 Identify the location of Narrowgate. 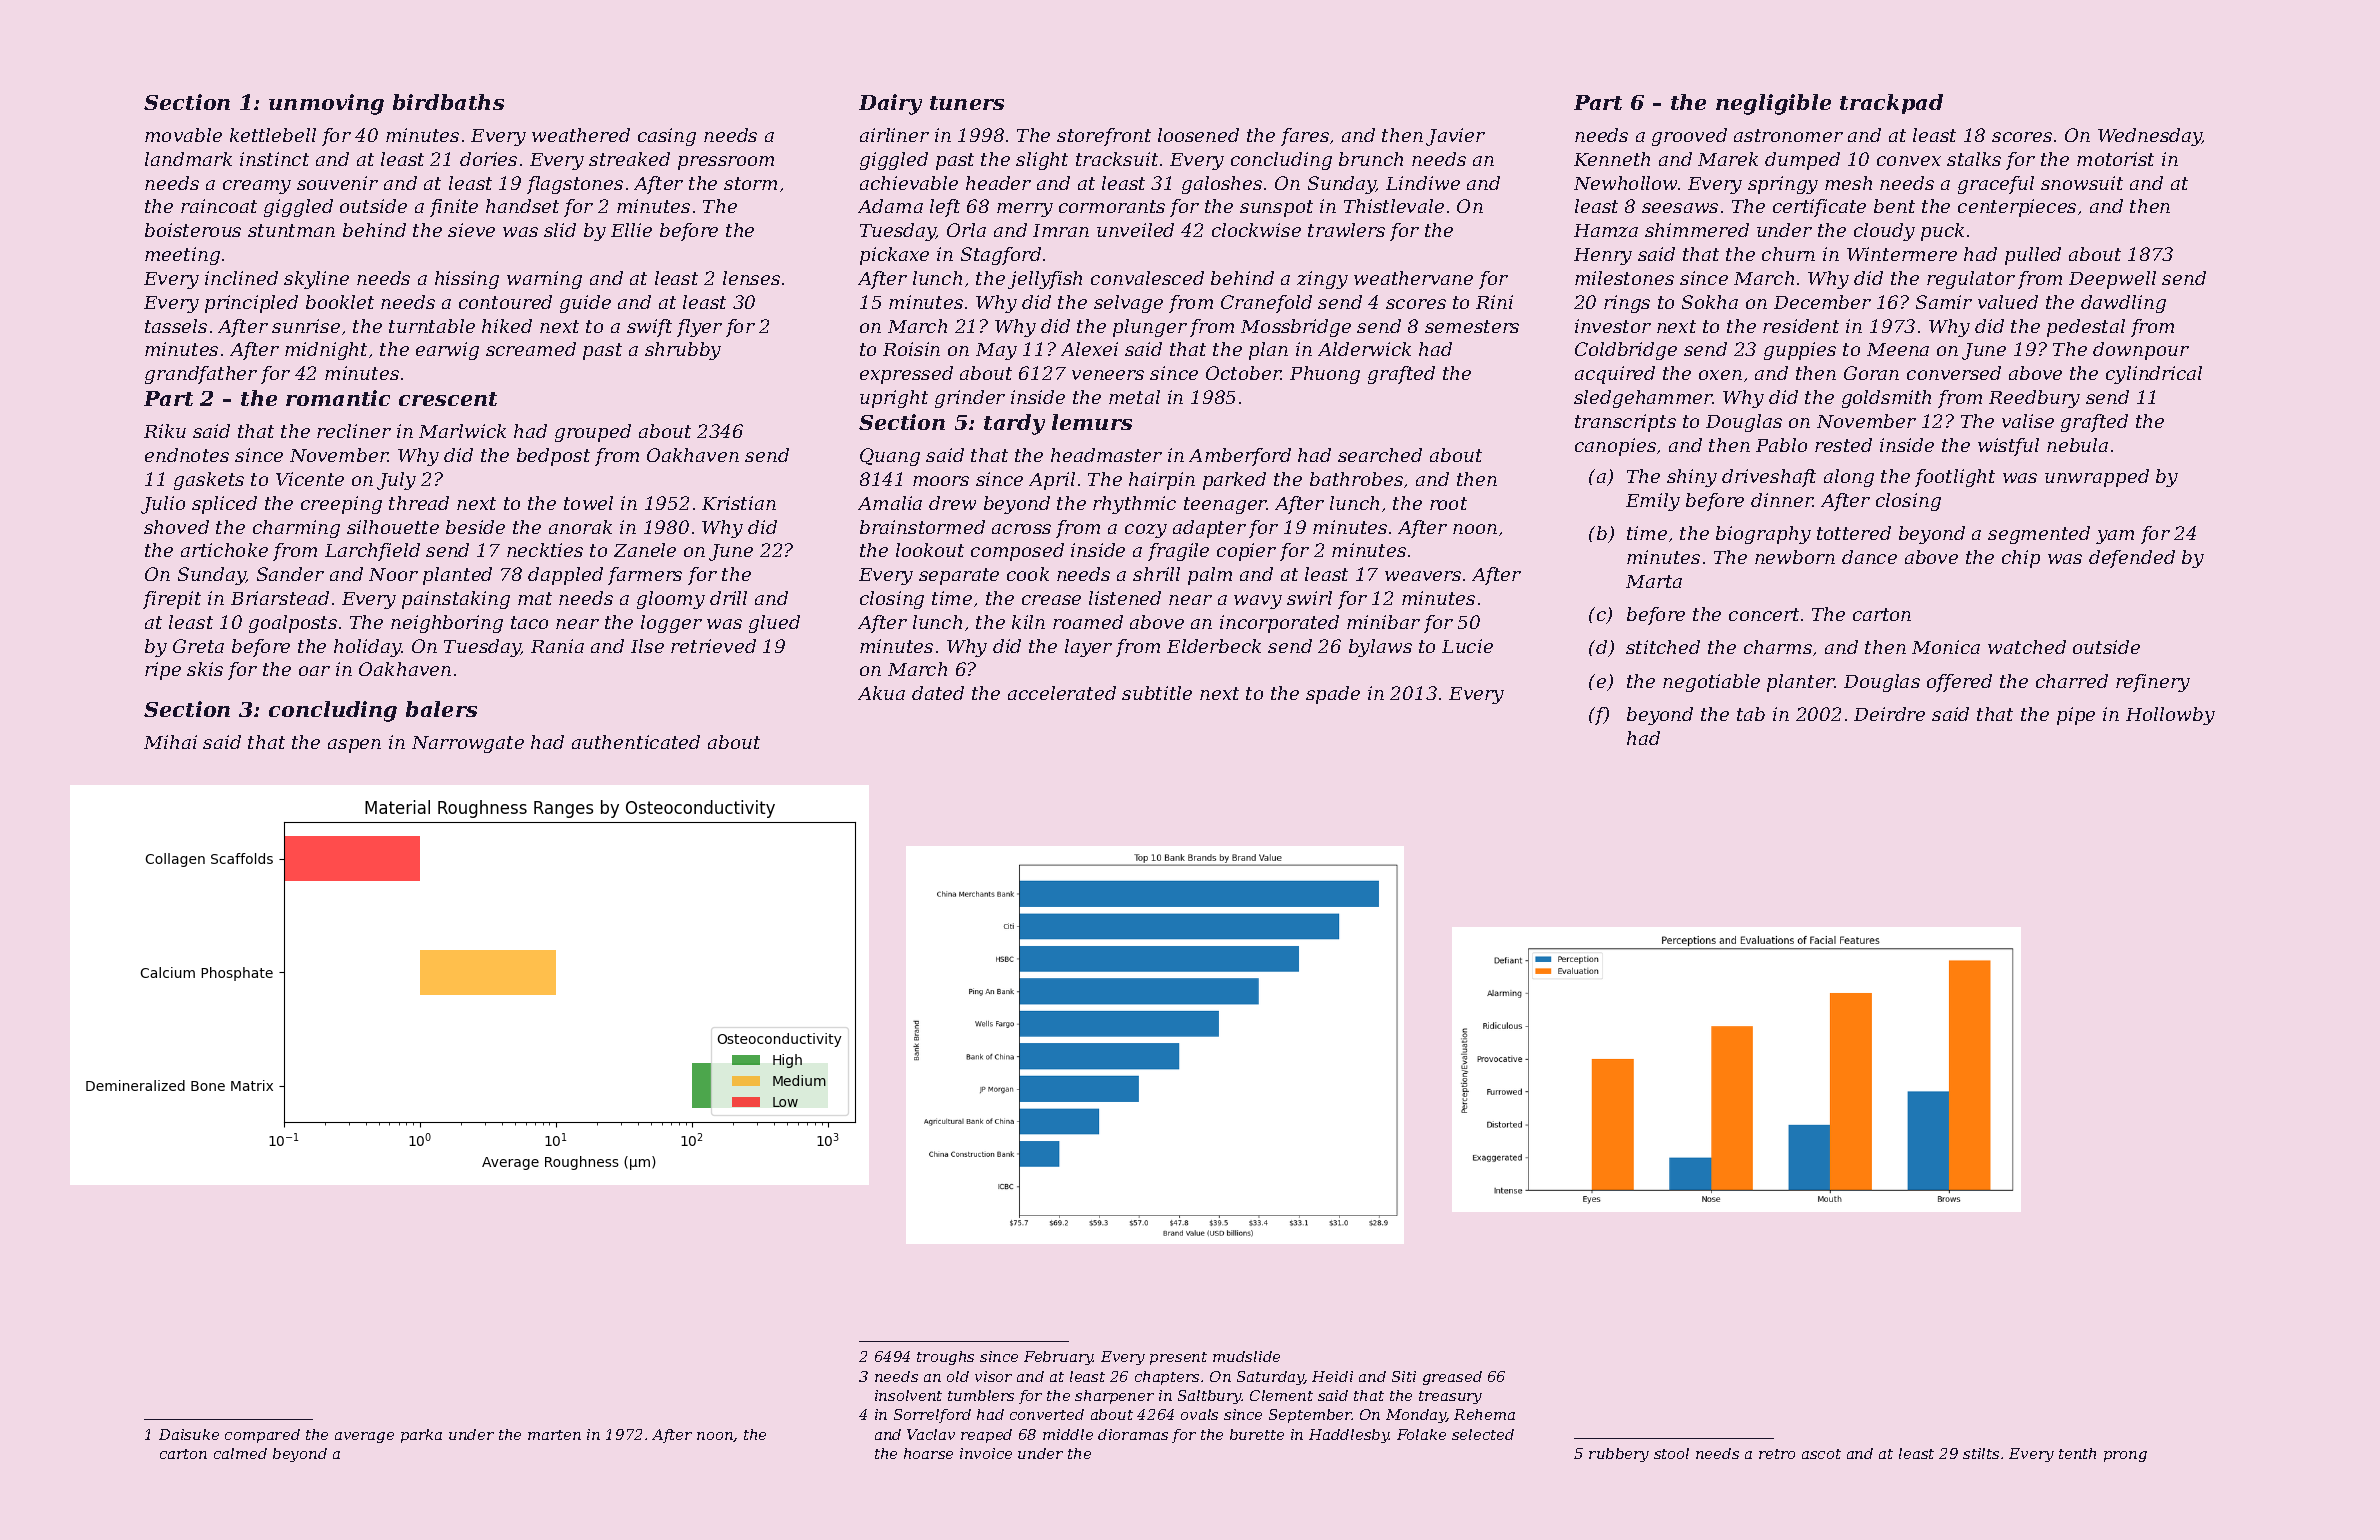
(468, 744).
